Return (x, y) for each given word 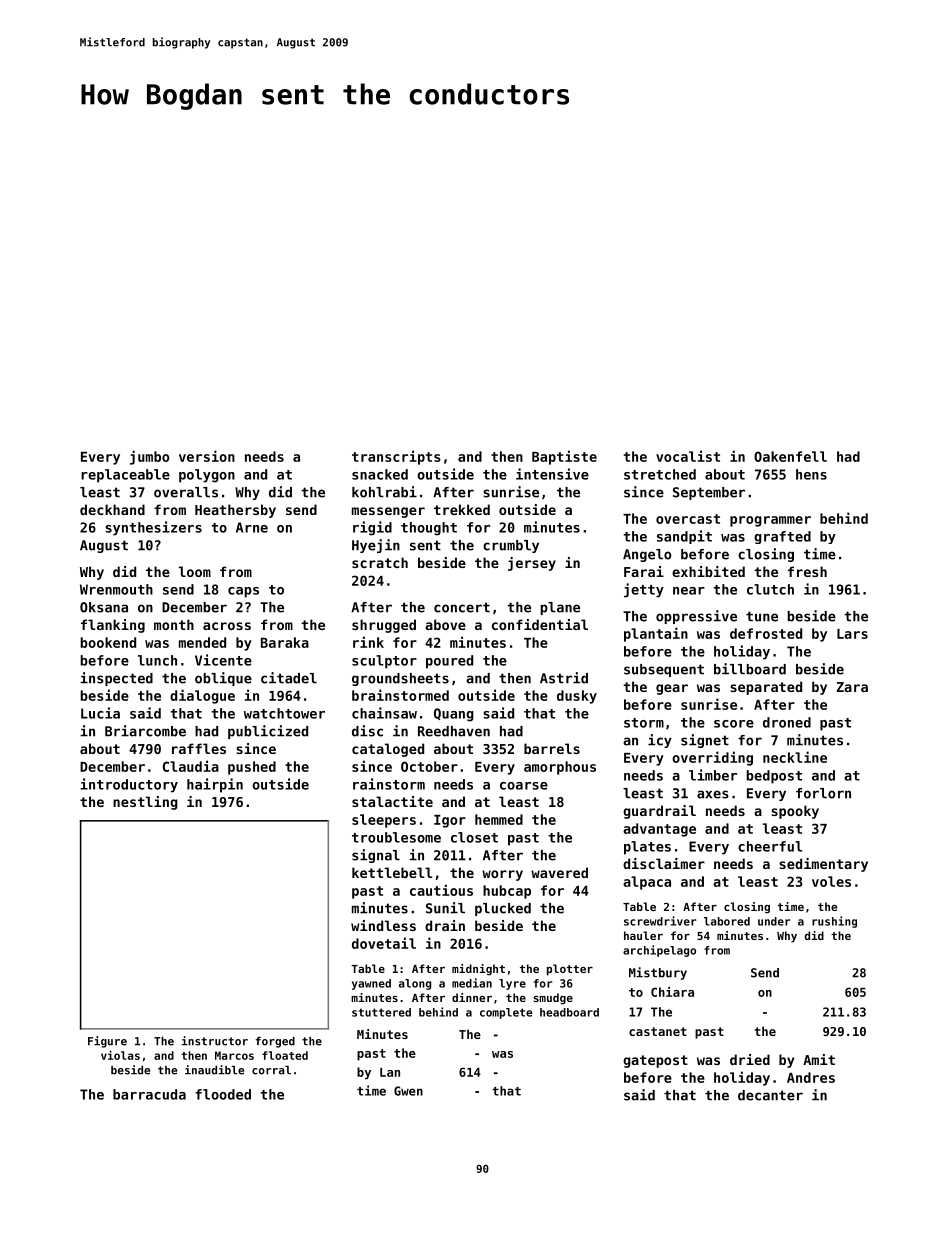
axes (713, 794)
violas (120, 1055)
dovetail (384, 943)
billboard (750, 669)
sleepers (384, 821)
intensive (552, 474)
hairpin (215, 785)
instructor (215, 1041)
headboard (569, 1012)
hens (811, 474)
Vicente (223, 660)
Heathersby (235, 511)
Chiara (672, 992)
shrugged (384, 626)
